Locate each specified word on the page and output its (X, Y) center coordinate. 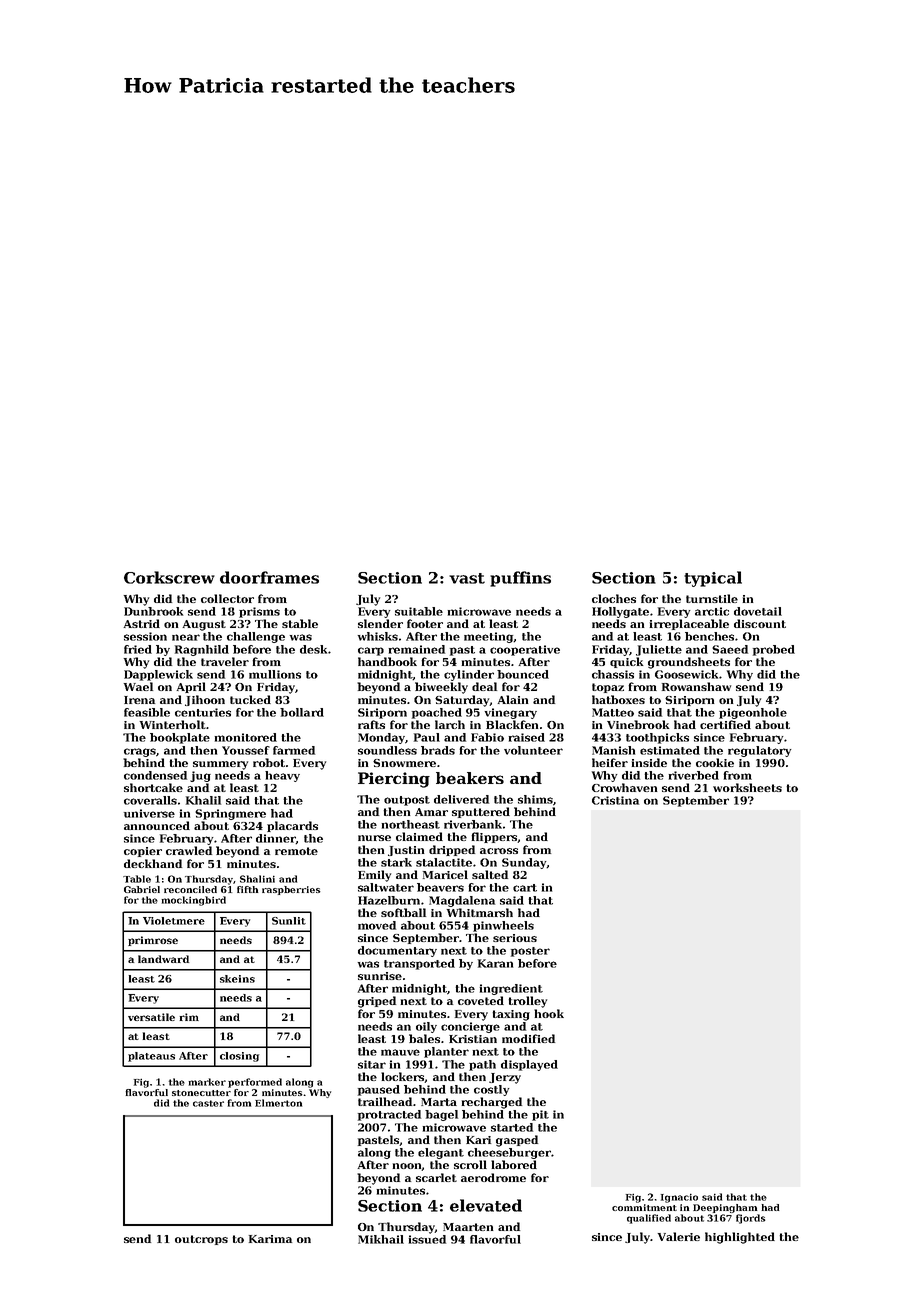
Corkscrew (169, 577)
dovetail (758, 611)
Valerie (679, 1236)
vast (467, 578)
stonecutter (201, 1093)
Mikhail (381, 1239)
